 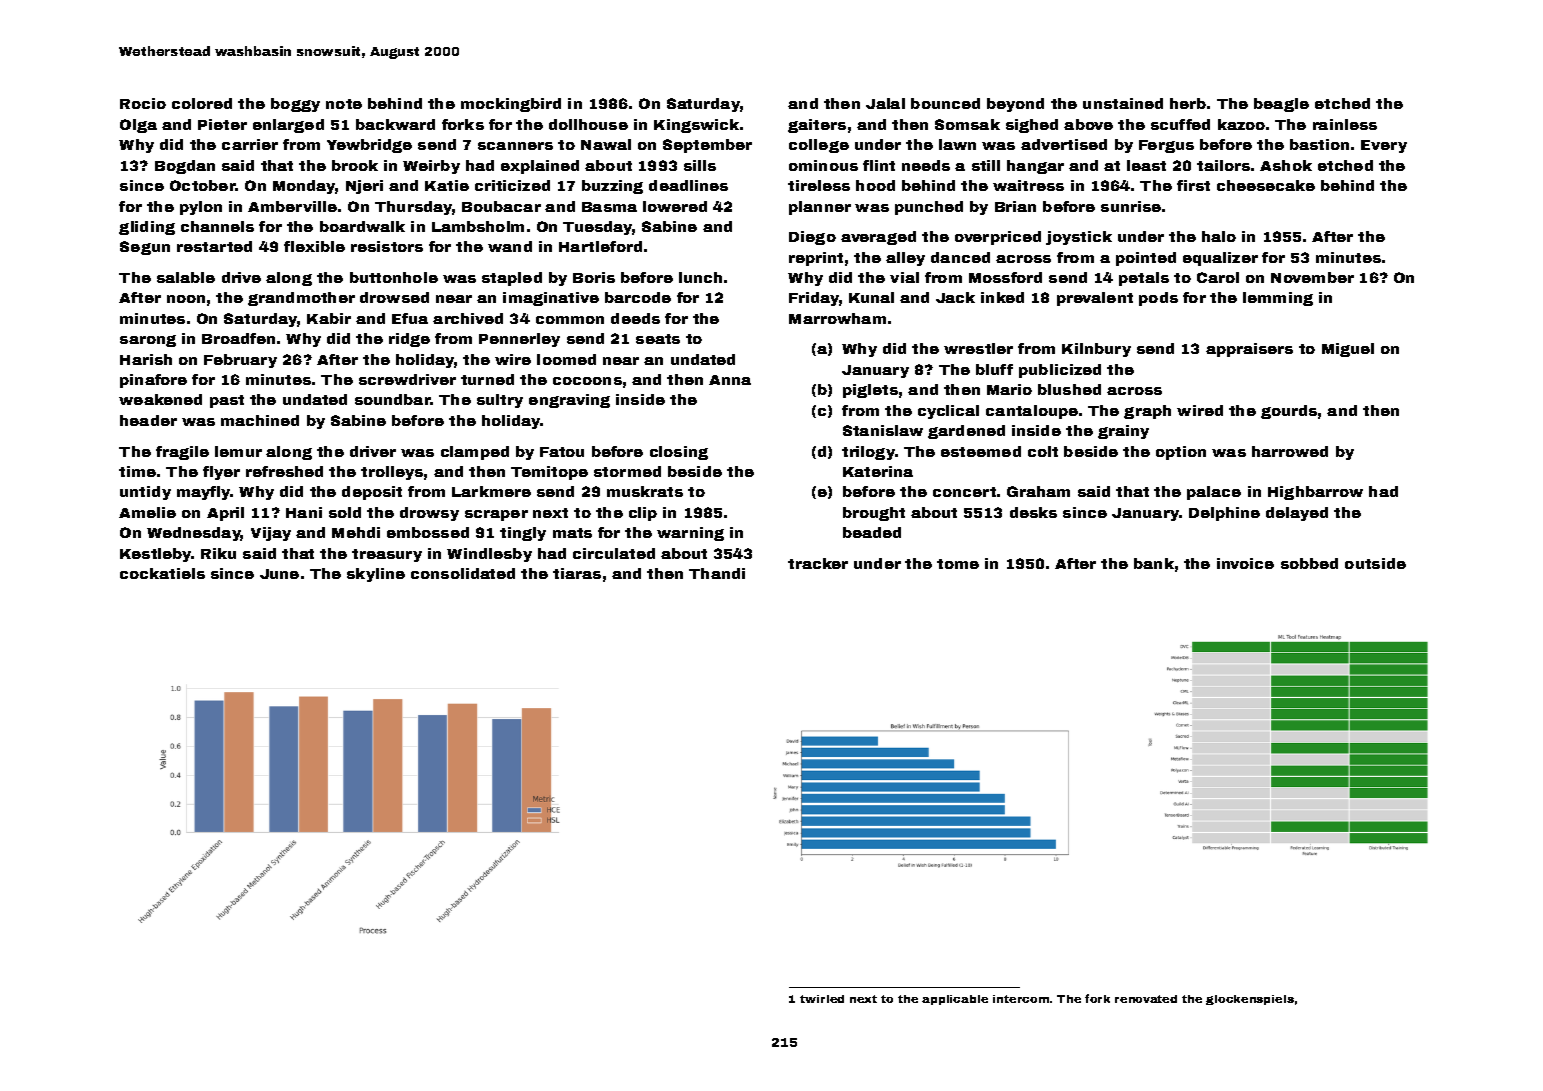 I want to click on applicable, so click(x=955, y=1000).
